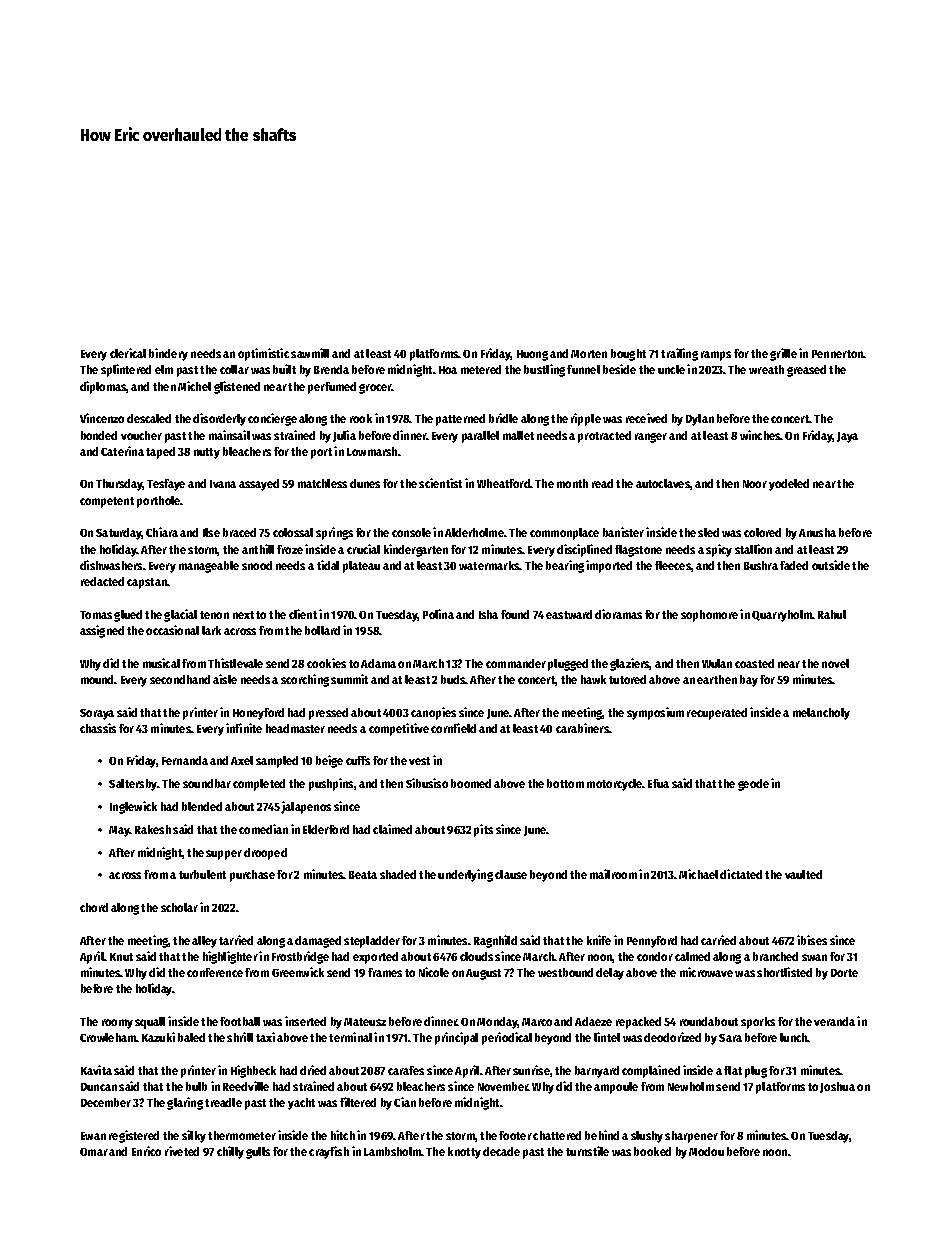 This image has width=952, height=1233. What do you see at coordinates (565, 972) in the image?
I see `westbound` at bounding box center [565, 972].
